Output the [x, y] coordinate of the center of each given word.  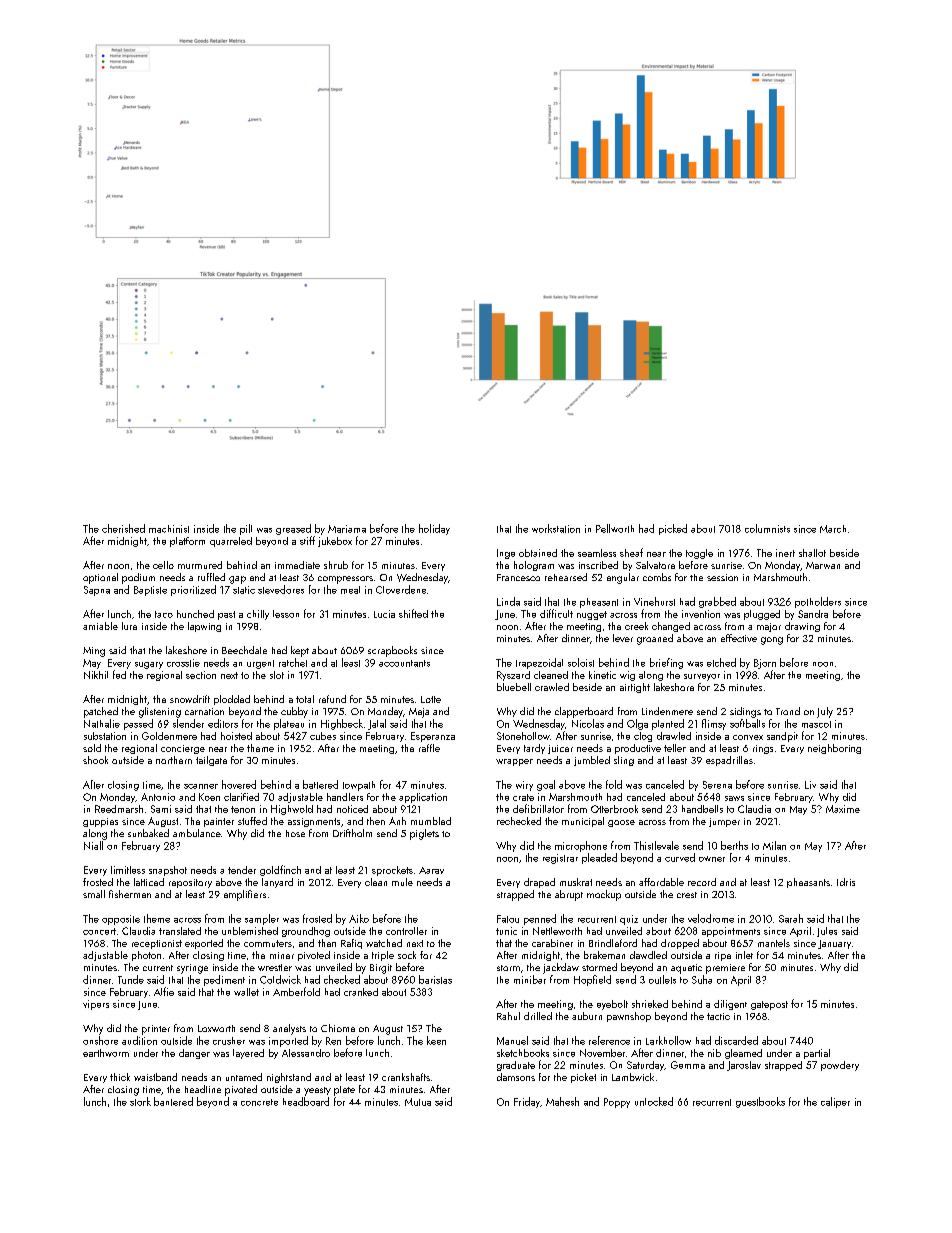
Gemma [688, 1065]
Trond [788, 711]
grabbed [717, 602]
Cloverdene [401, 589]
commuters [268, 943]
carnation [204, 711]
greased [293, 529]
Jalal [377, 724]
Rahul [508, 1016]
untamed [244, 1077]
